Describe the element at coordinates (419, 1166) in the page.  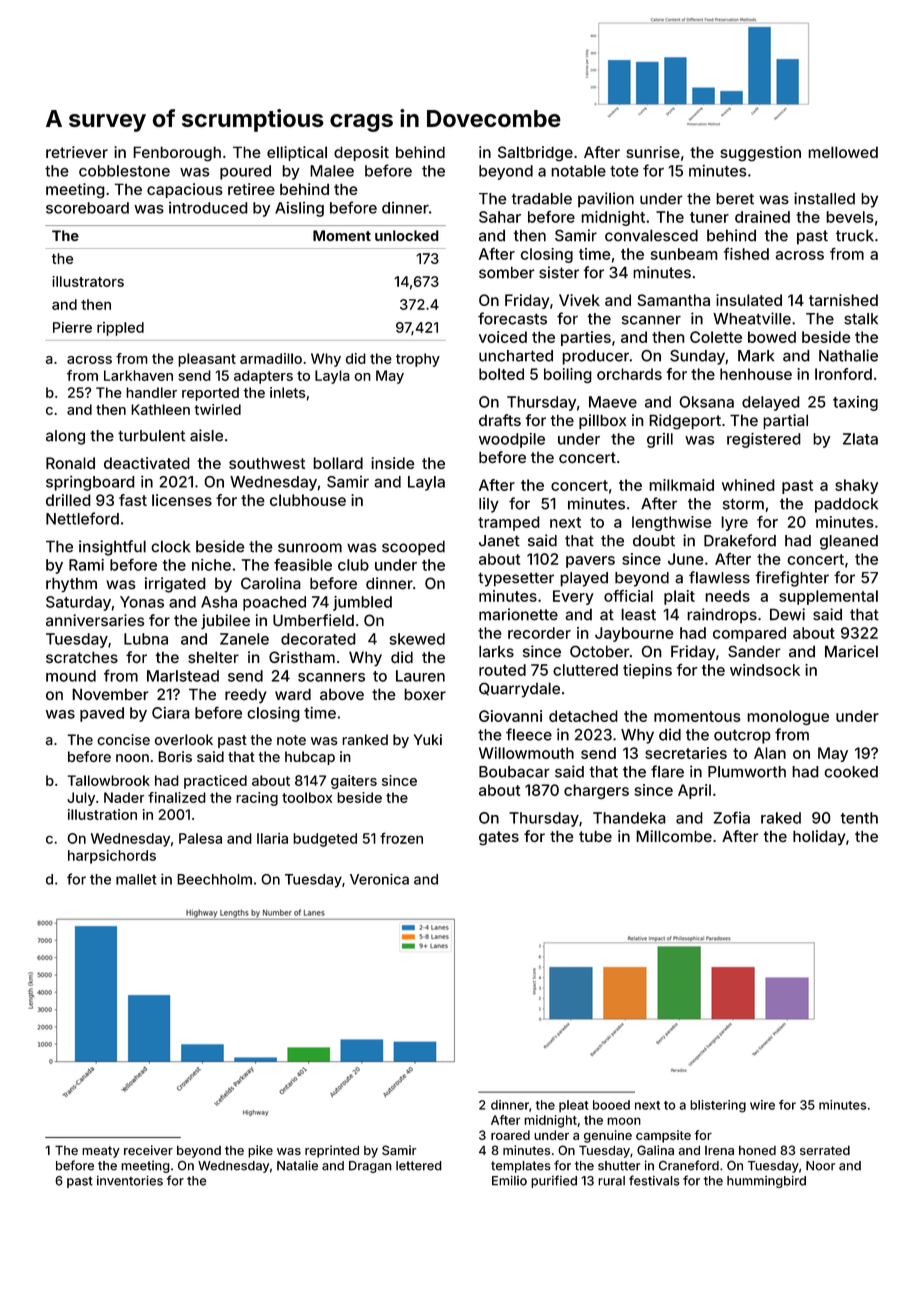
I see `lettered` at that location.
